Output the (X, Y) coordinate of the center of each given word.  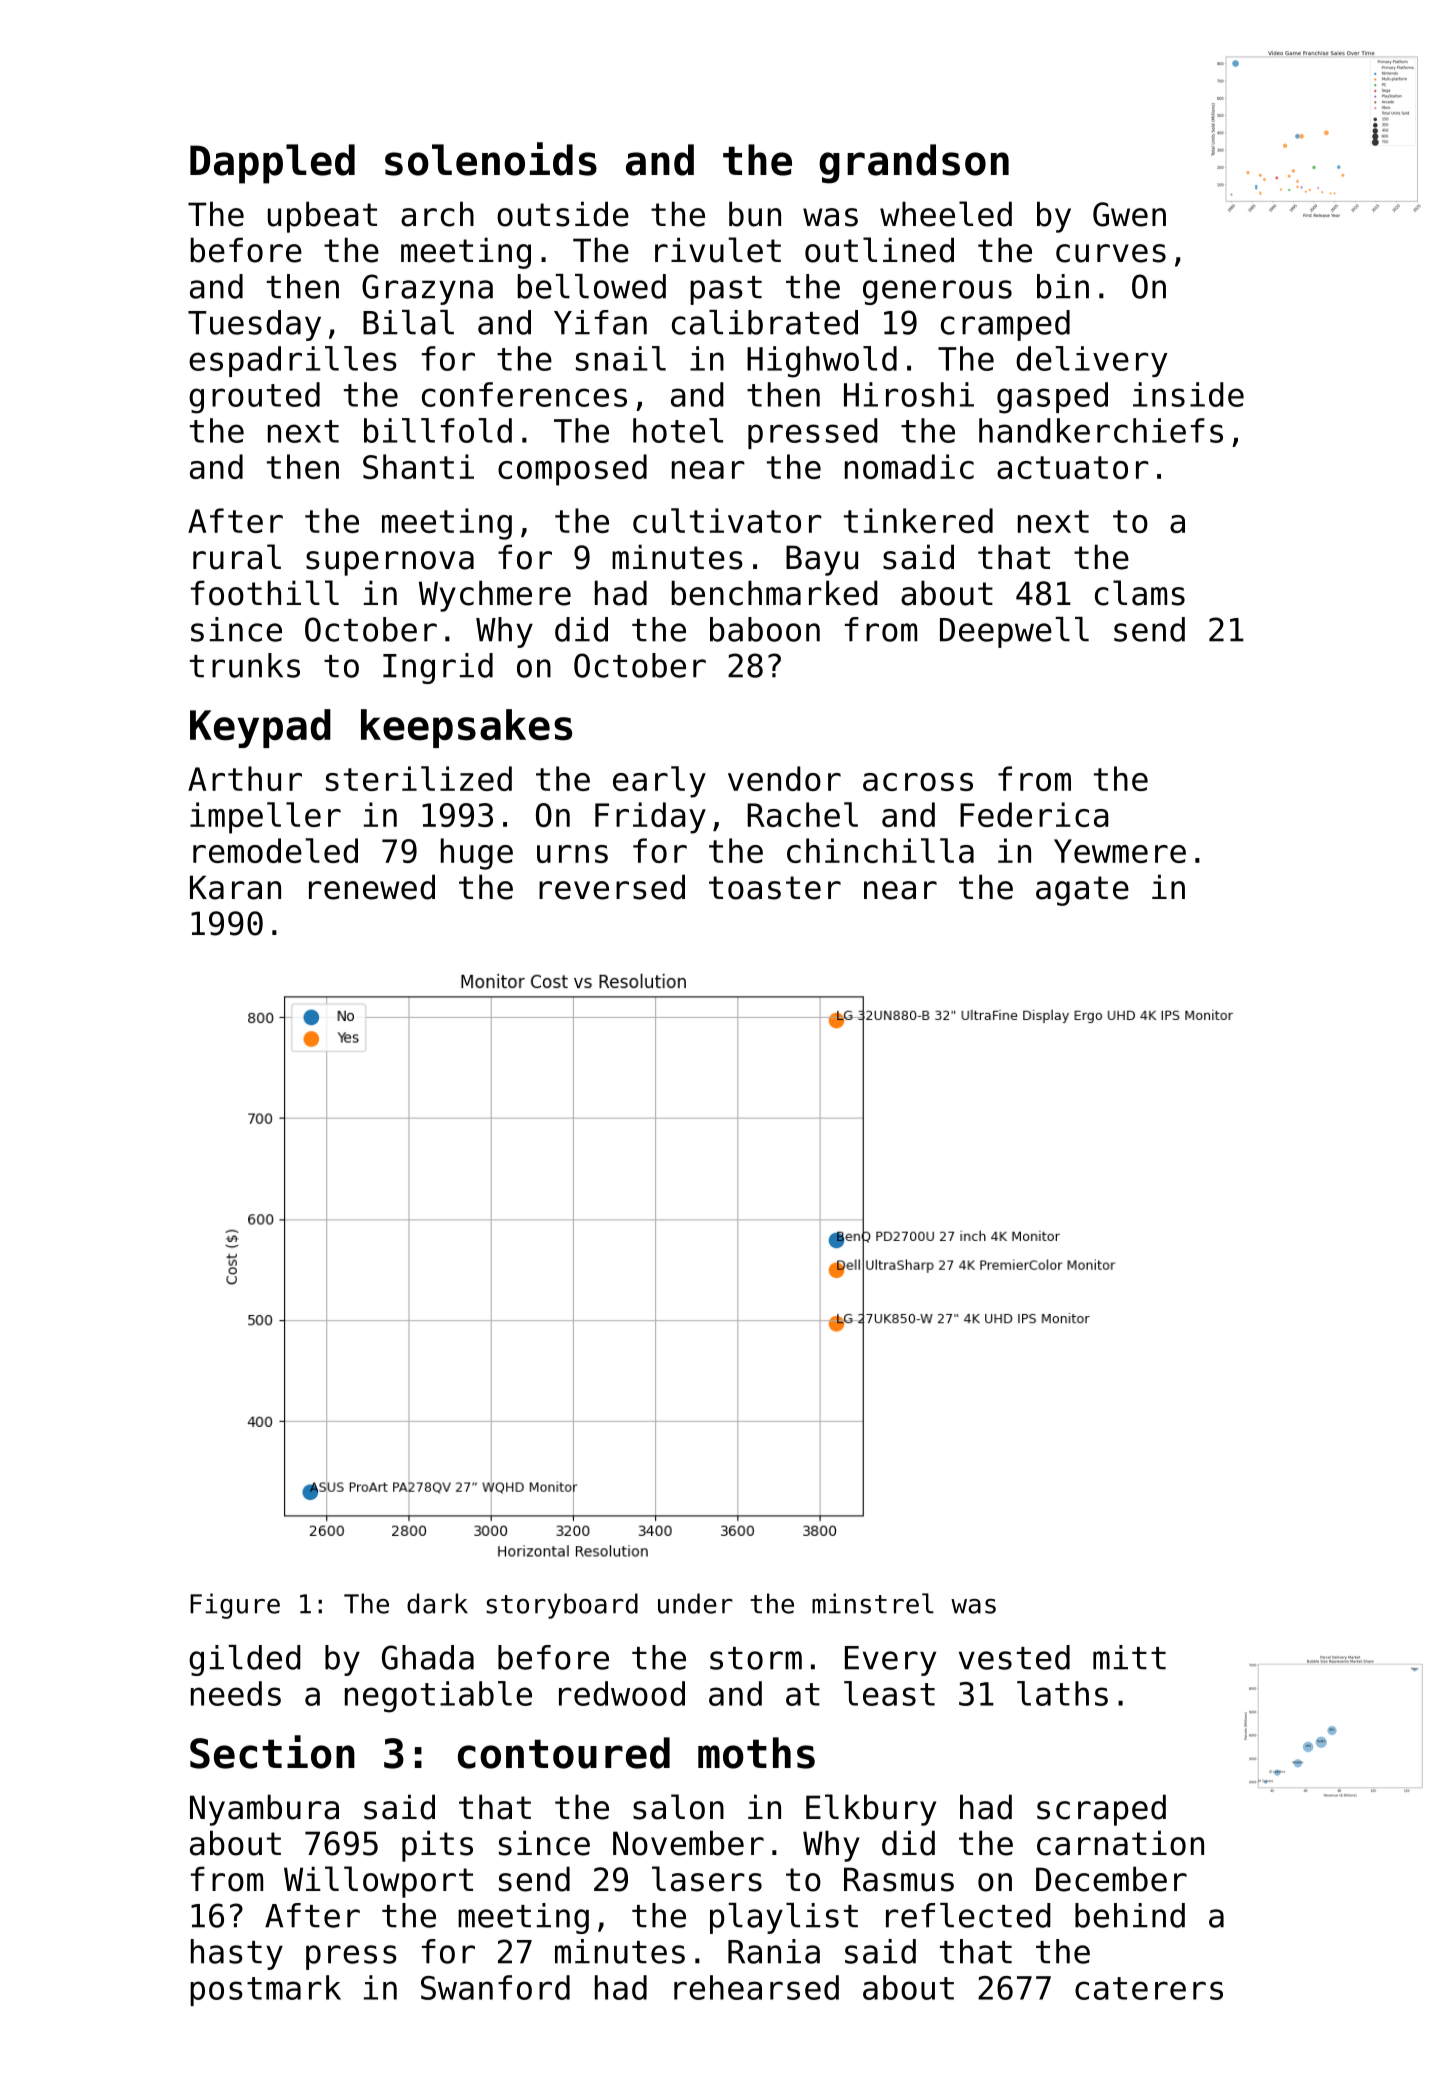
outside (563, 214)
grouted (254, 398)
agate (1082, 891)
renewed (372, 887)
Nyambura (264, 1810)
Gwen (1129, 214)
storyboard (562, 1606)
